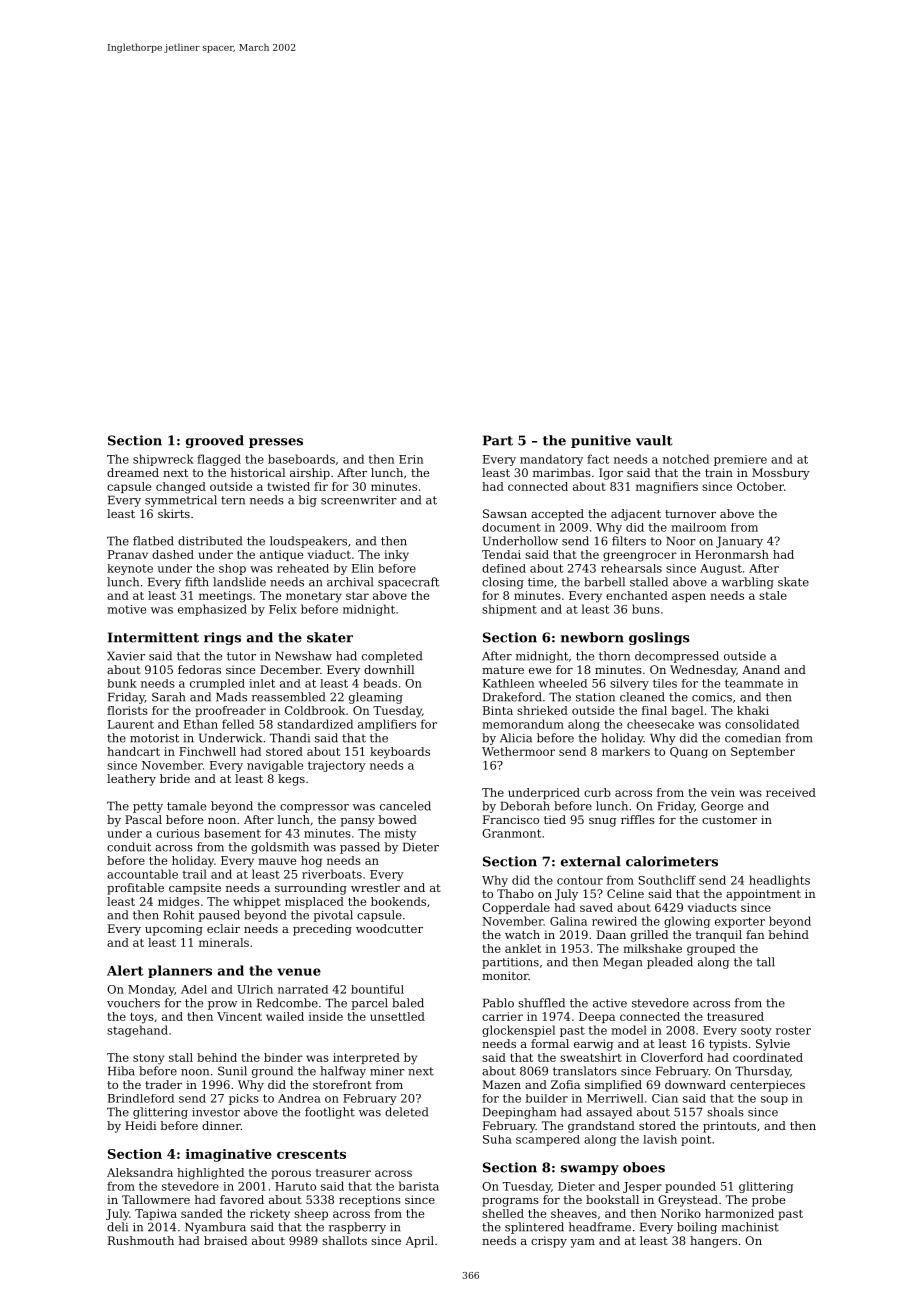  What do you see at coordinates (276, 443) in the image?
I see `presses` at bounding box center [276, 443].
